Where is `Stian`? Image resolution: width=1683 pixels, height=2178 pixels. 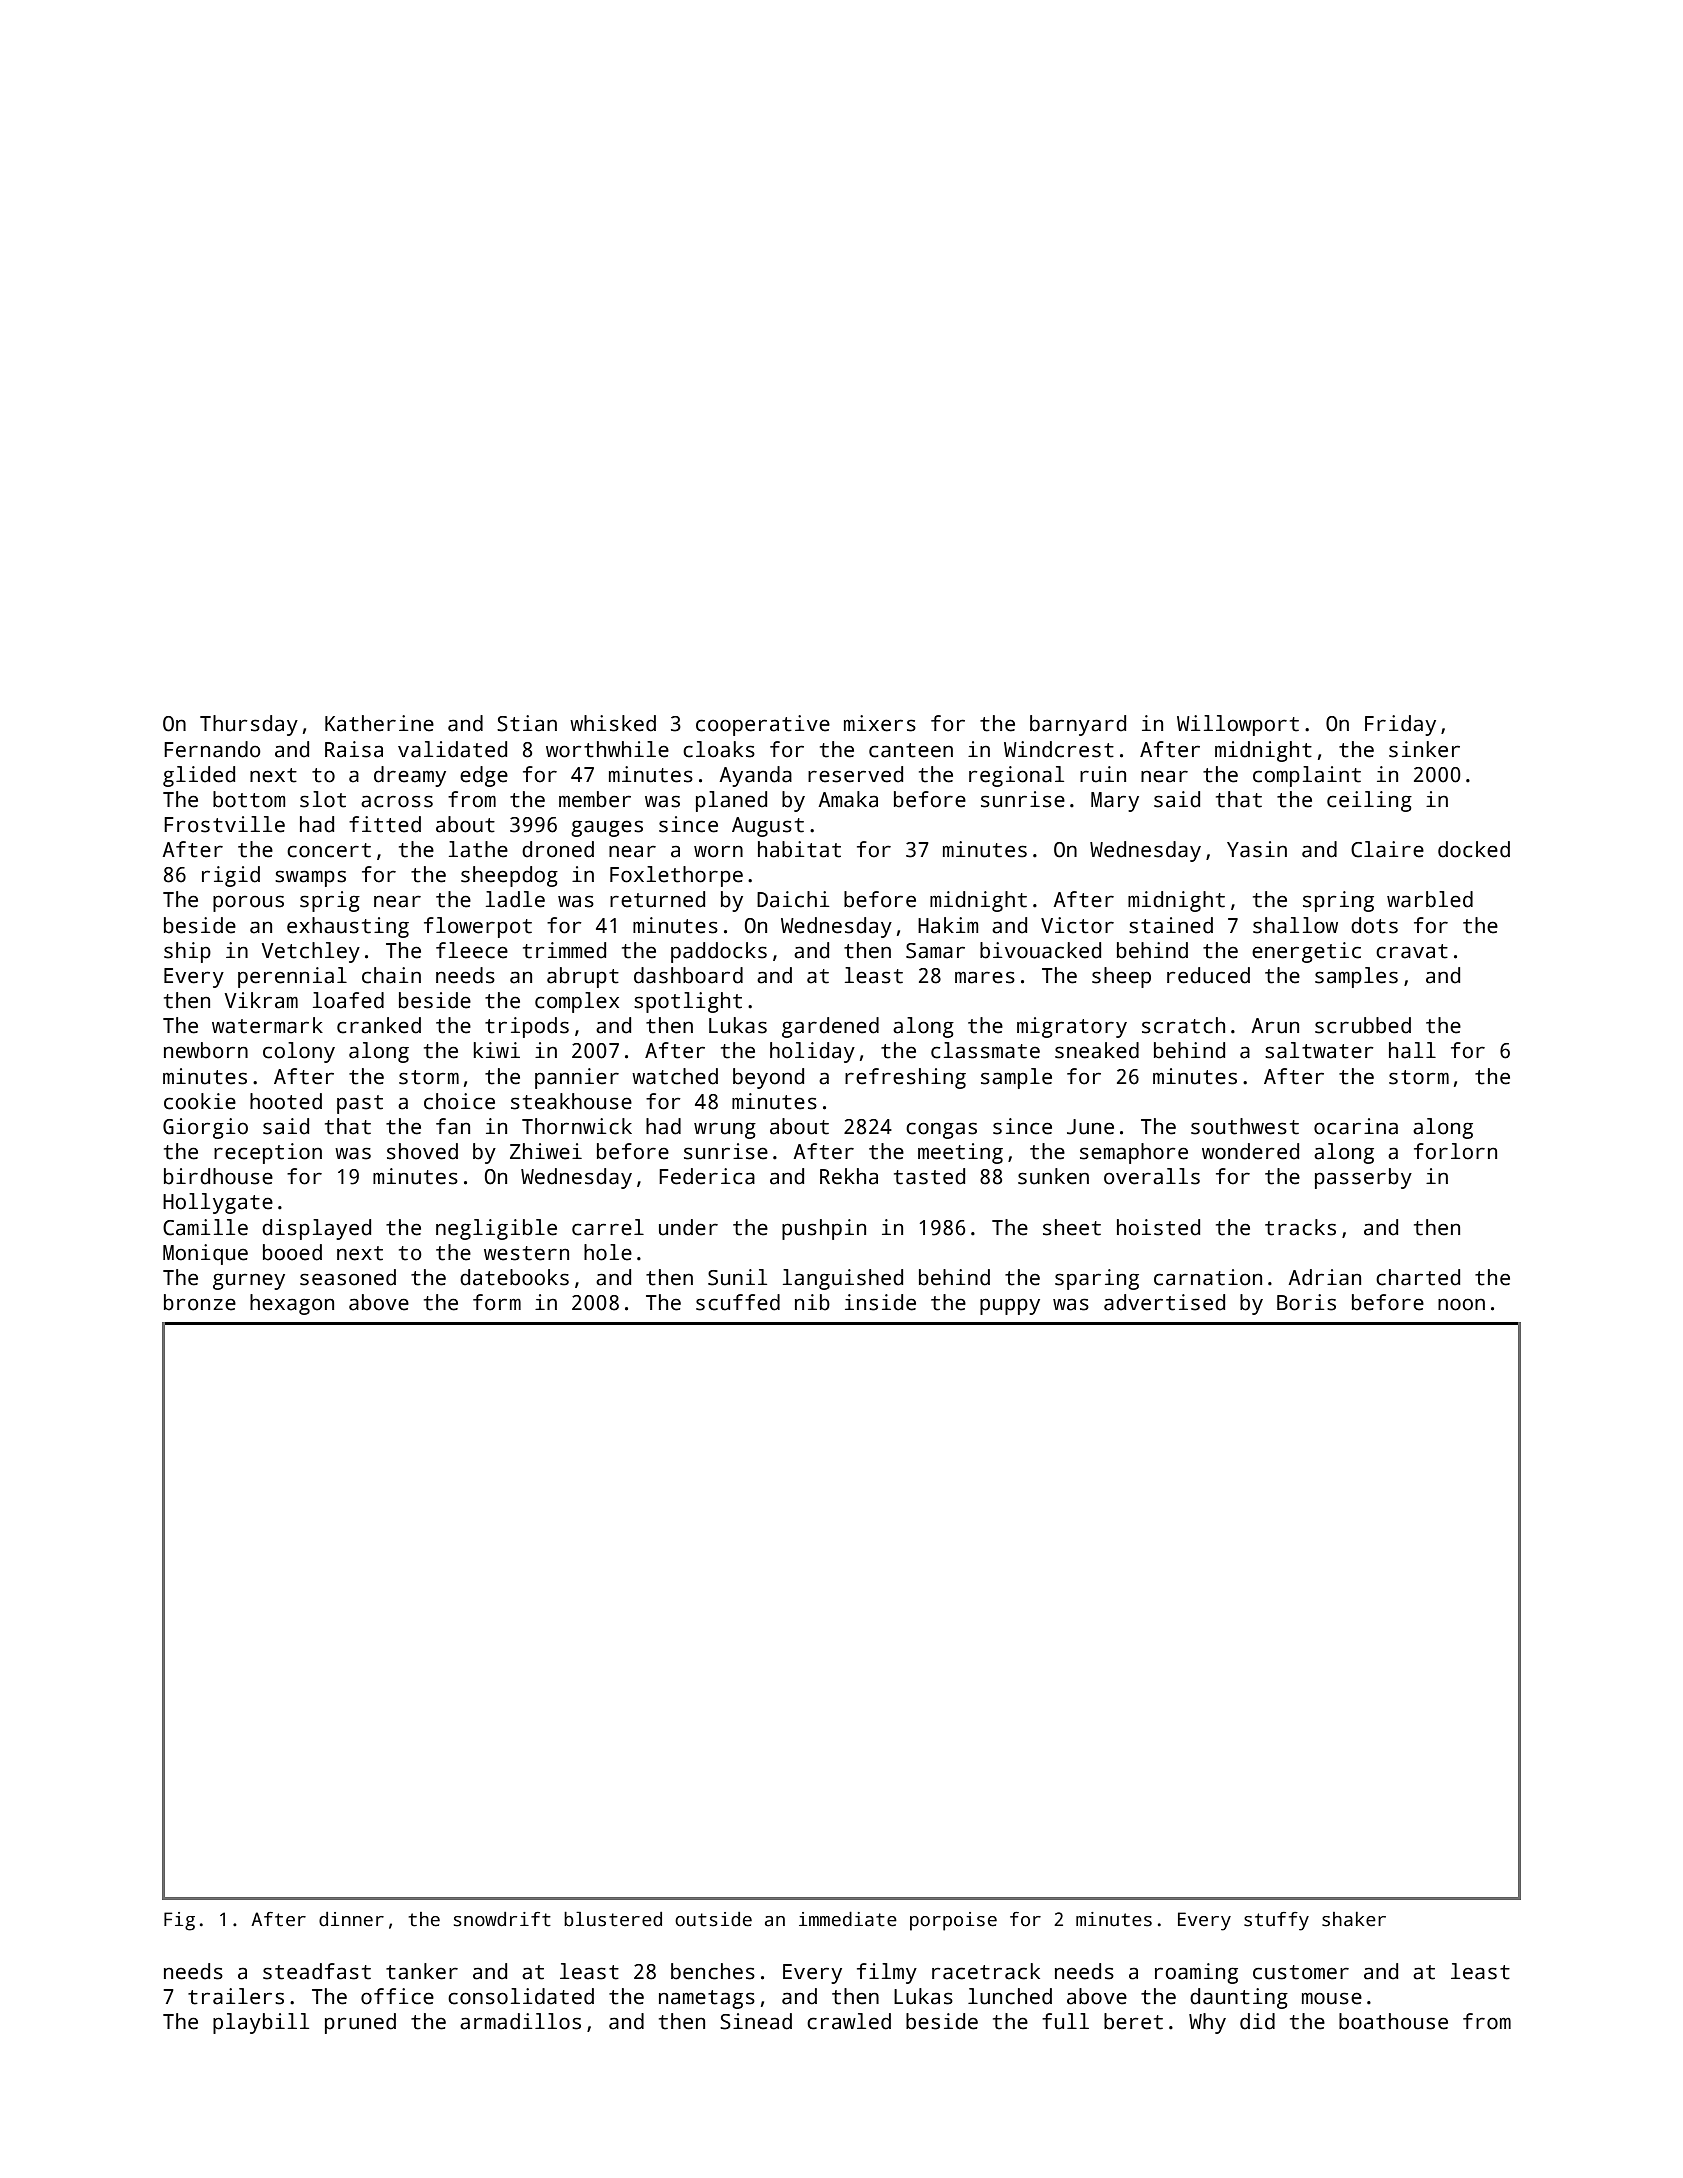 Stian is located at coordinates (527, 723).
